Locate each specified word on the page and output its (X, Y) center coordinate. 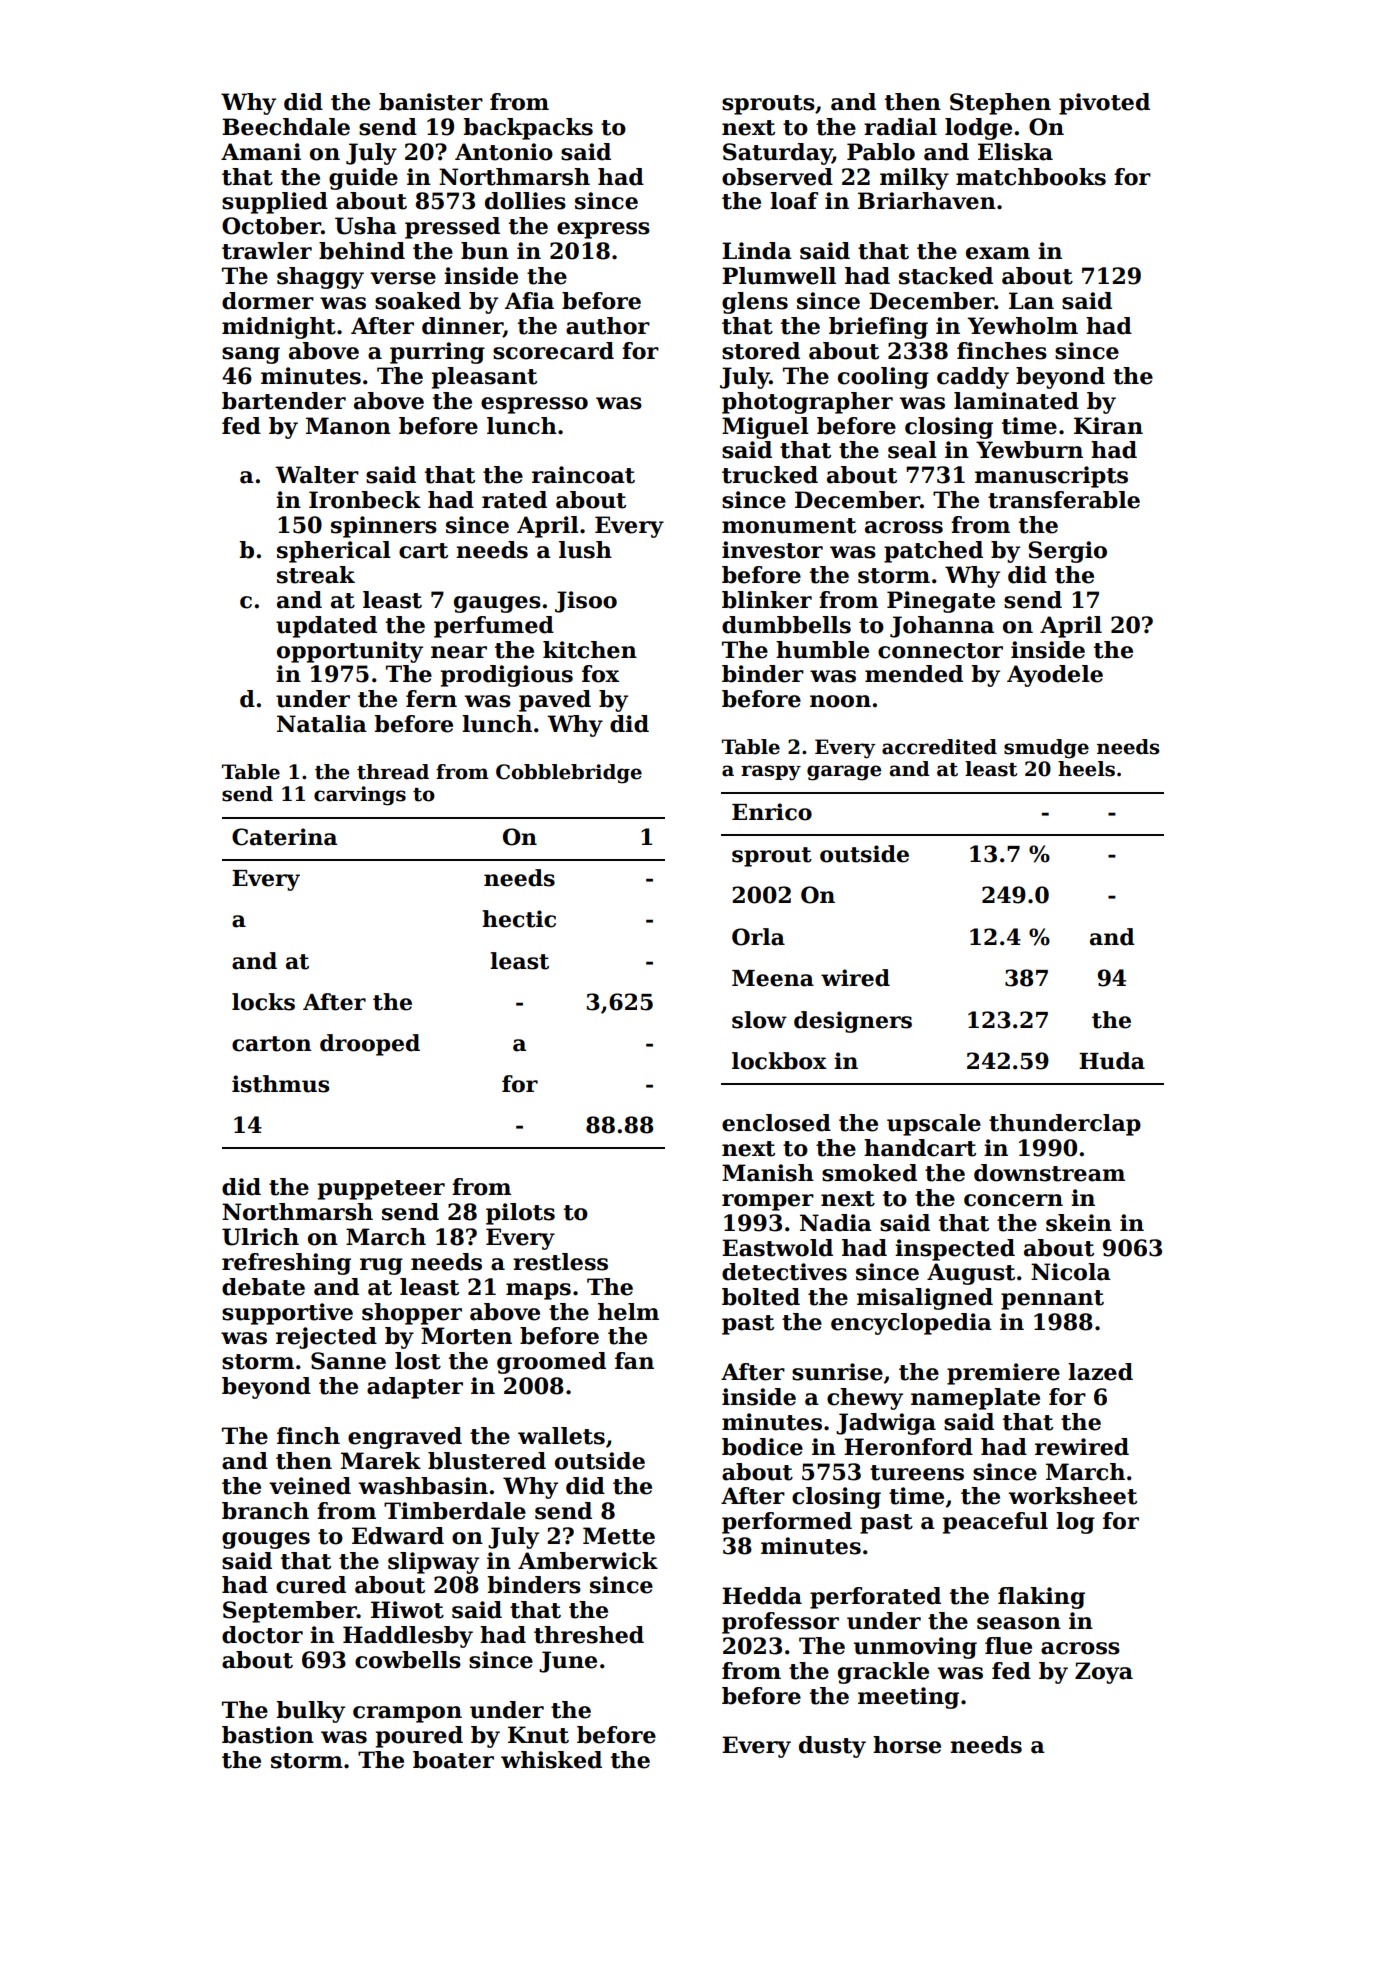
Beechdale (286, 127)
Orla (758, 937)
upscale (934, 1125)
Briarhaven (927, 201)
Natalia (322, 724)
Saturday (777, 154)
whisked (551, 1760)
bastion (268, 1735)
